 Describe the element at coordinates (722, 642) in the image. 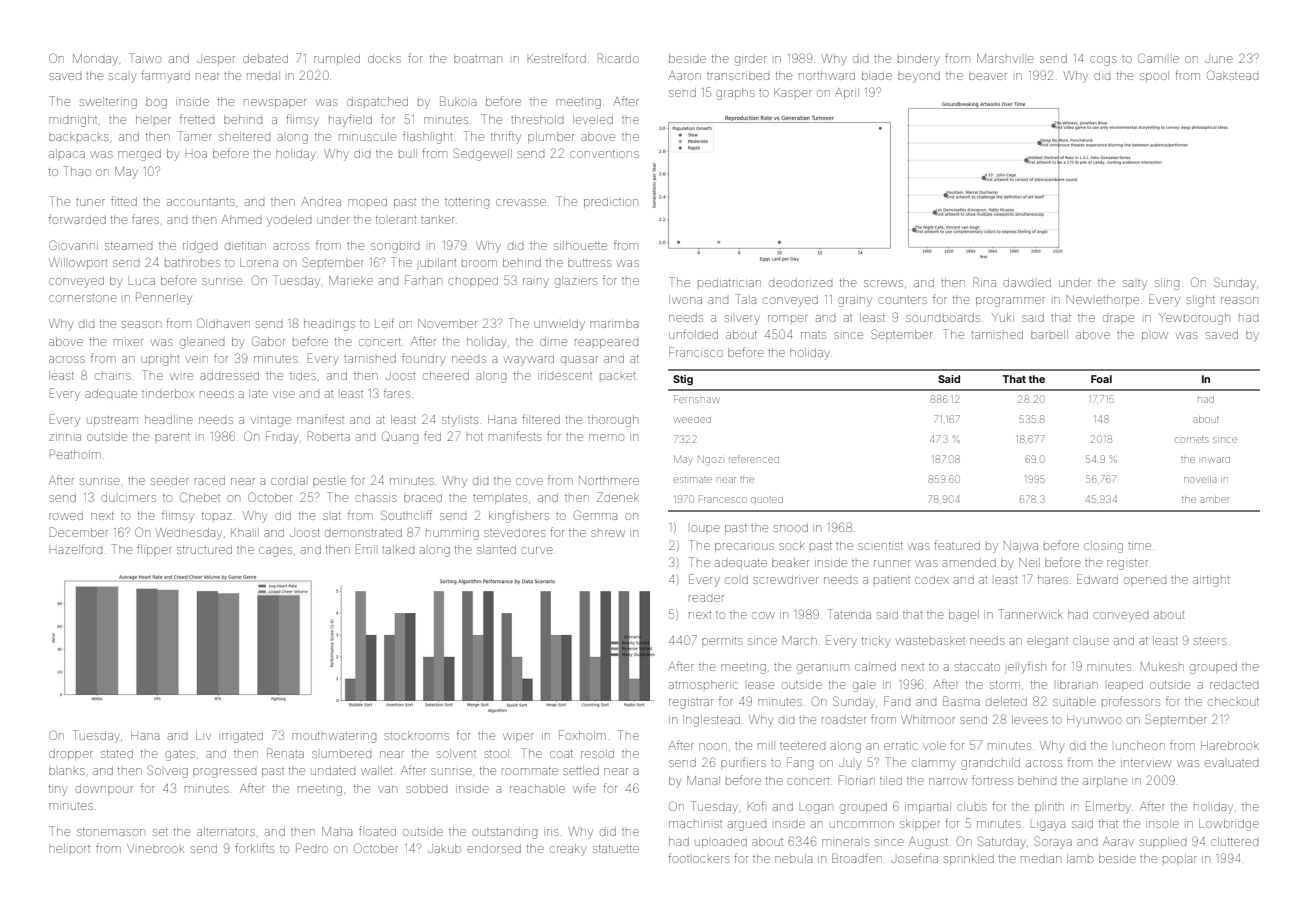

I see `permits` at that location.
